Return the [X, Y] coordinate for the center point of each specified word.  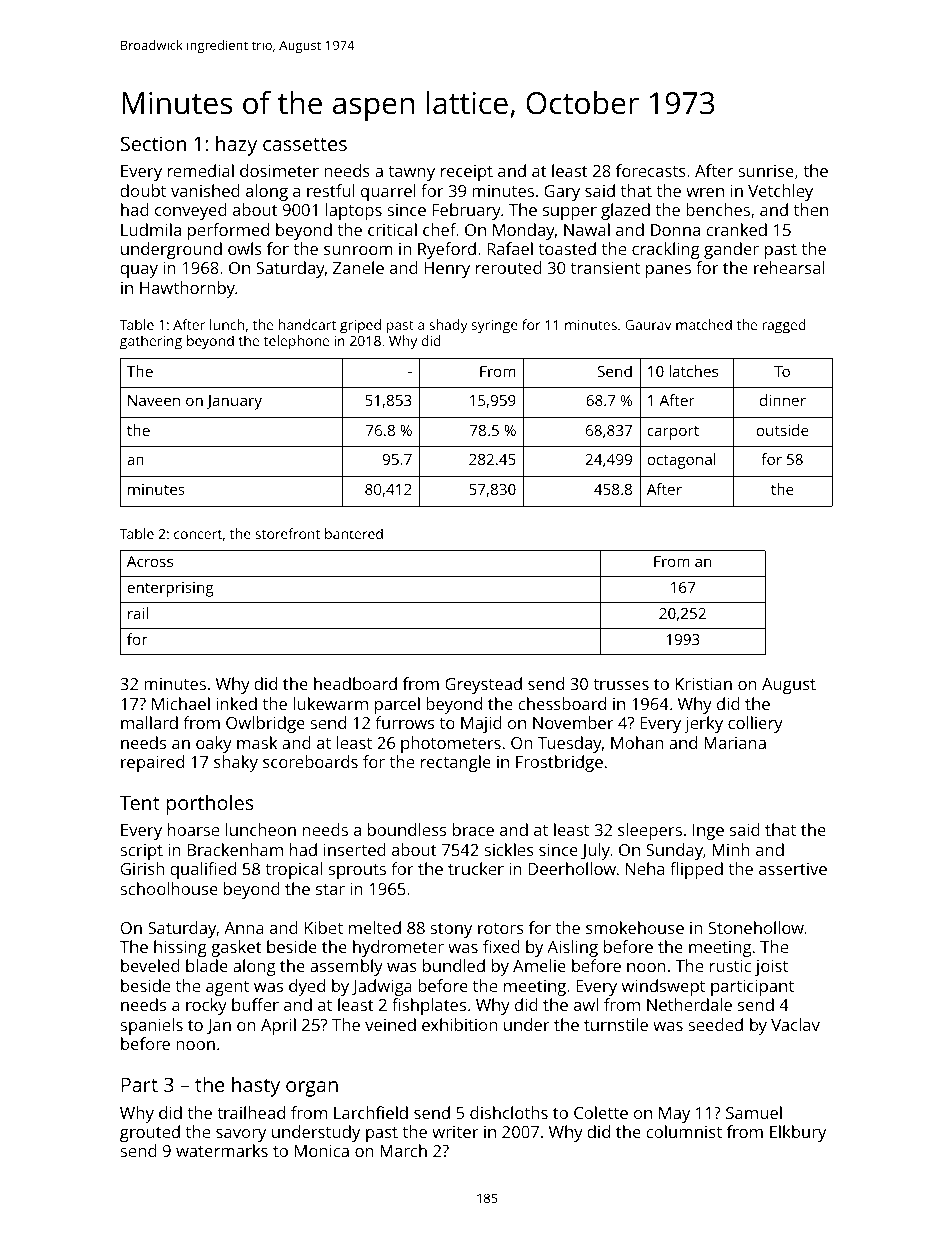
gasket [236, 948]
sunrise [766, 171]
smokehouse [635, 927]
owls [245, 248]
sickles [509, 849]
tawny [411, 173]
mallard [149, 722]
